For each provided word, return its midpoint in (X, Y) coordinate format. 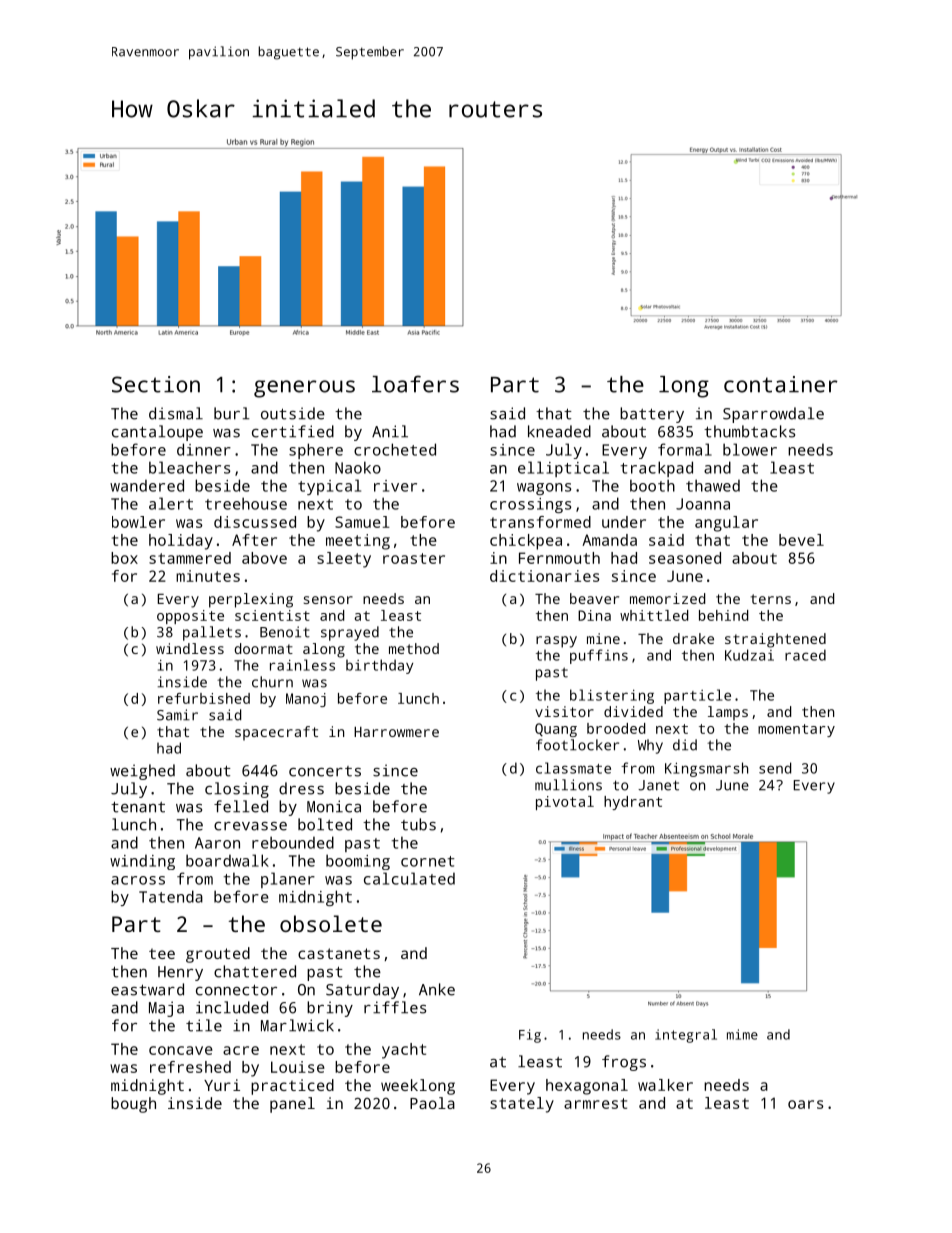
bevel (801, 540)
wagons (544, 489)
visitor (564, 711)
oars (805, 1104)
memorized (667, 598)
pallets (212, 633)
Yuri (222, 1085)
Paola (432, 1103)
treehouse (246, 503)
